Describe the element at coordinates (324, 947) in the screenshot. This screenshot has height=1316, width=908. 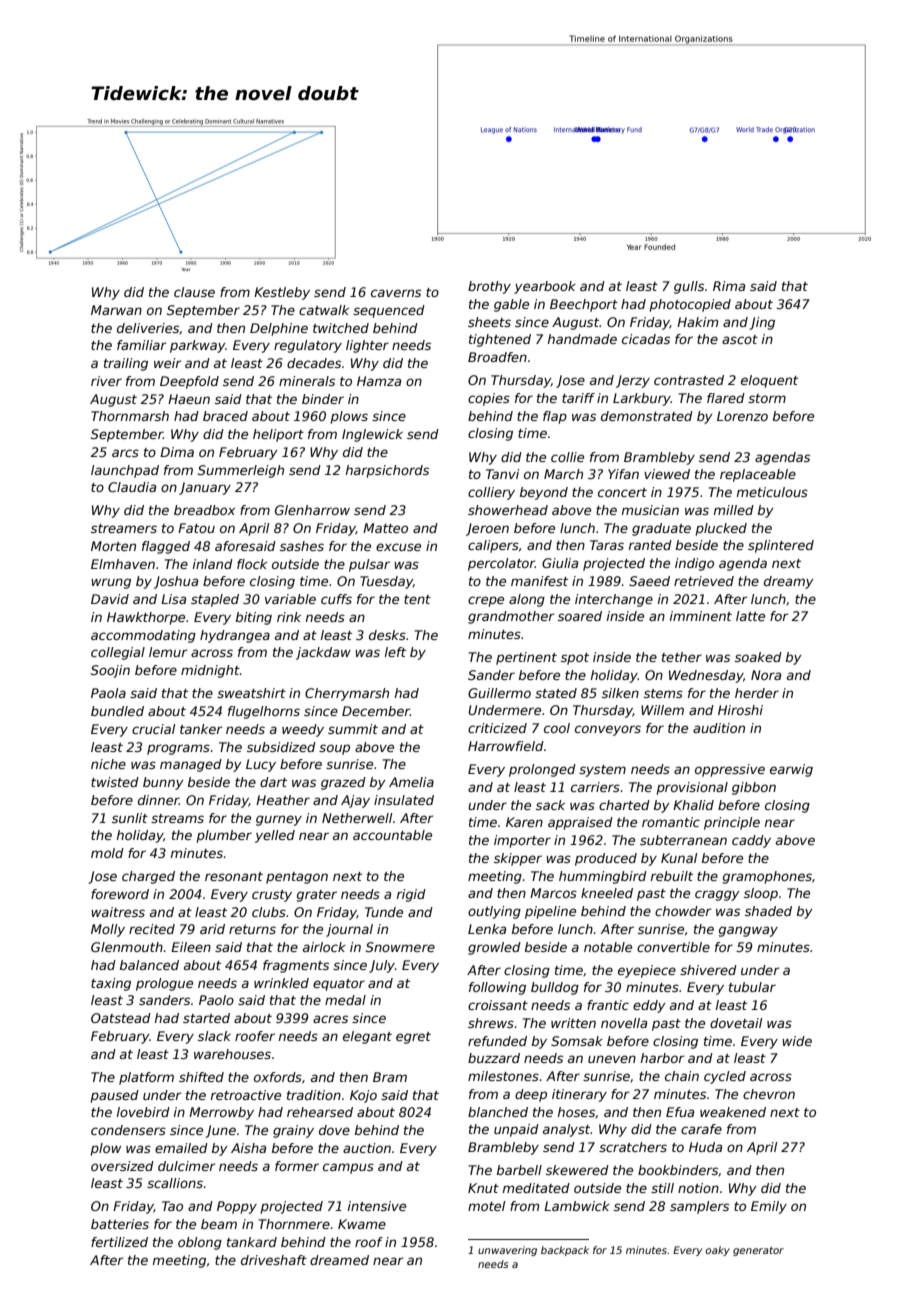
I see `airlock` at that location.
